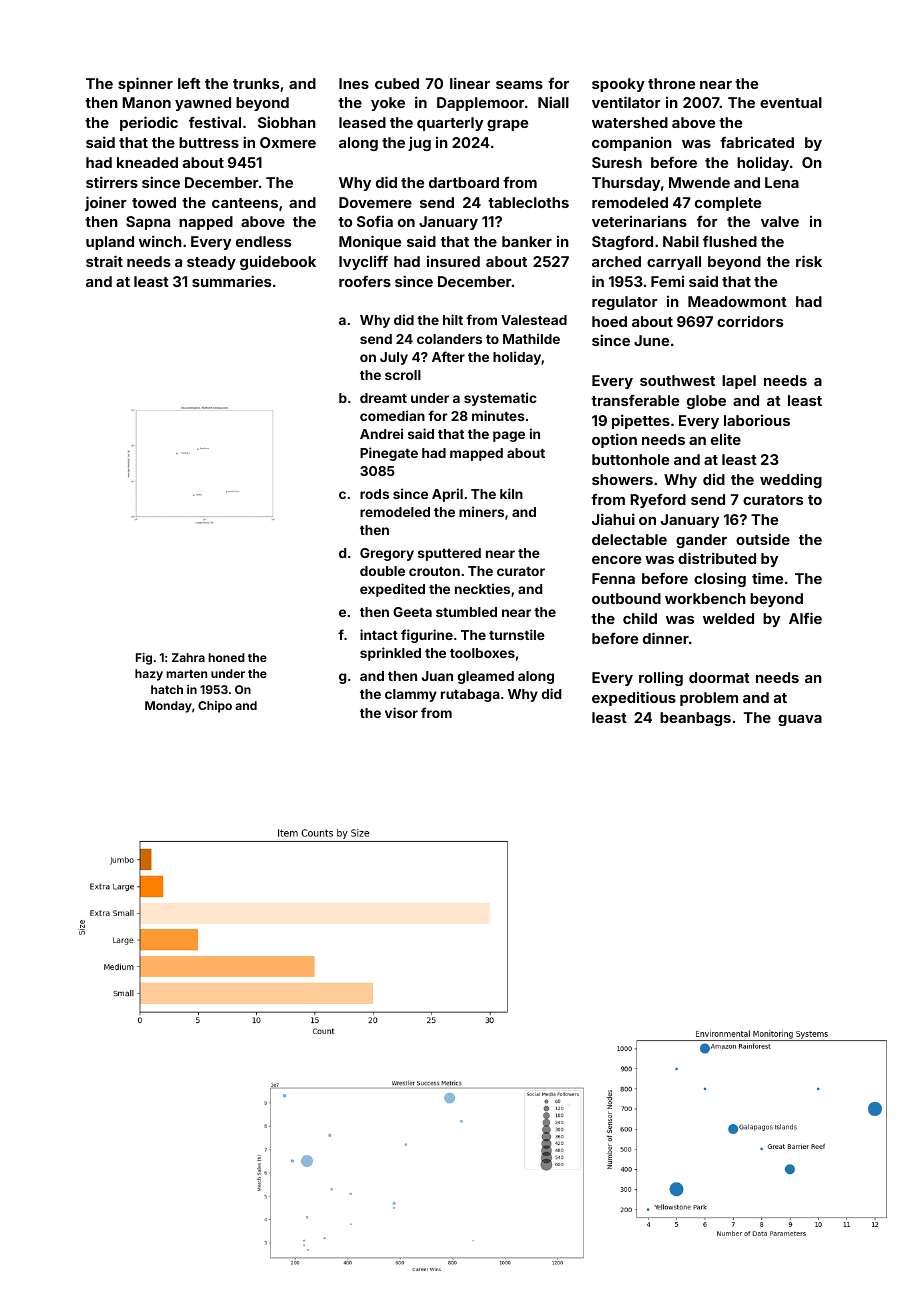  What do you see at coordinates (256, 83) in the page?
I see `trunks` at bounding box center [256, 83].
